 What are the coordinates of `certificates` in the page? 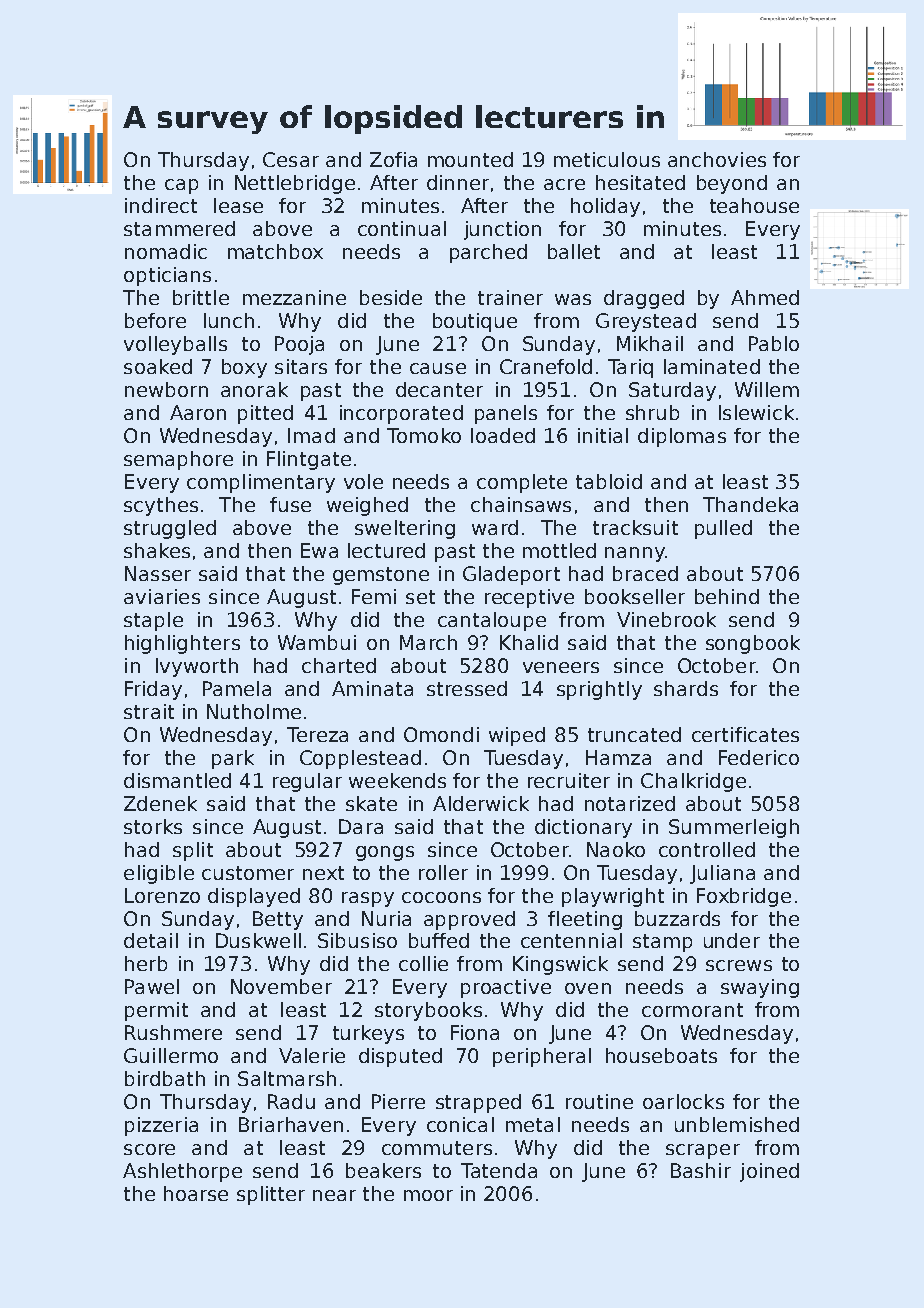 It's located at (745, 734).
